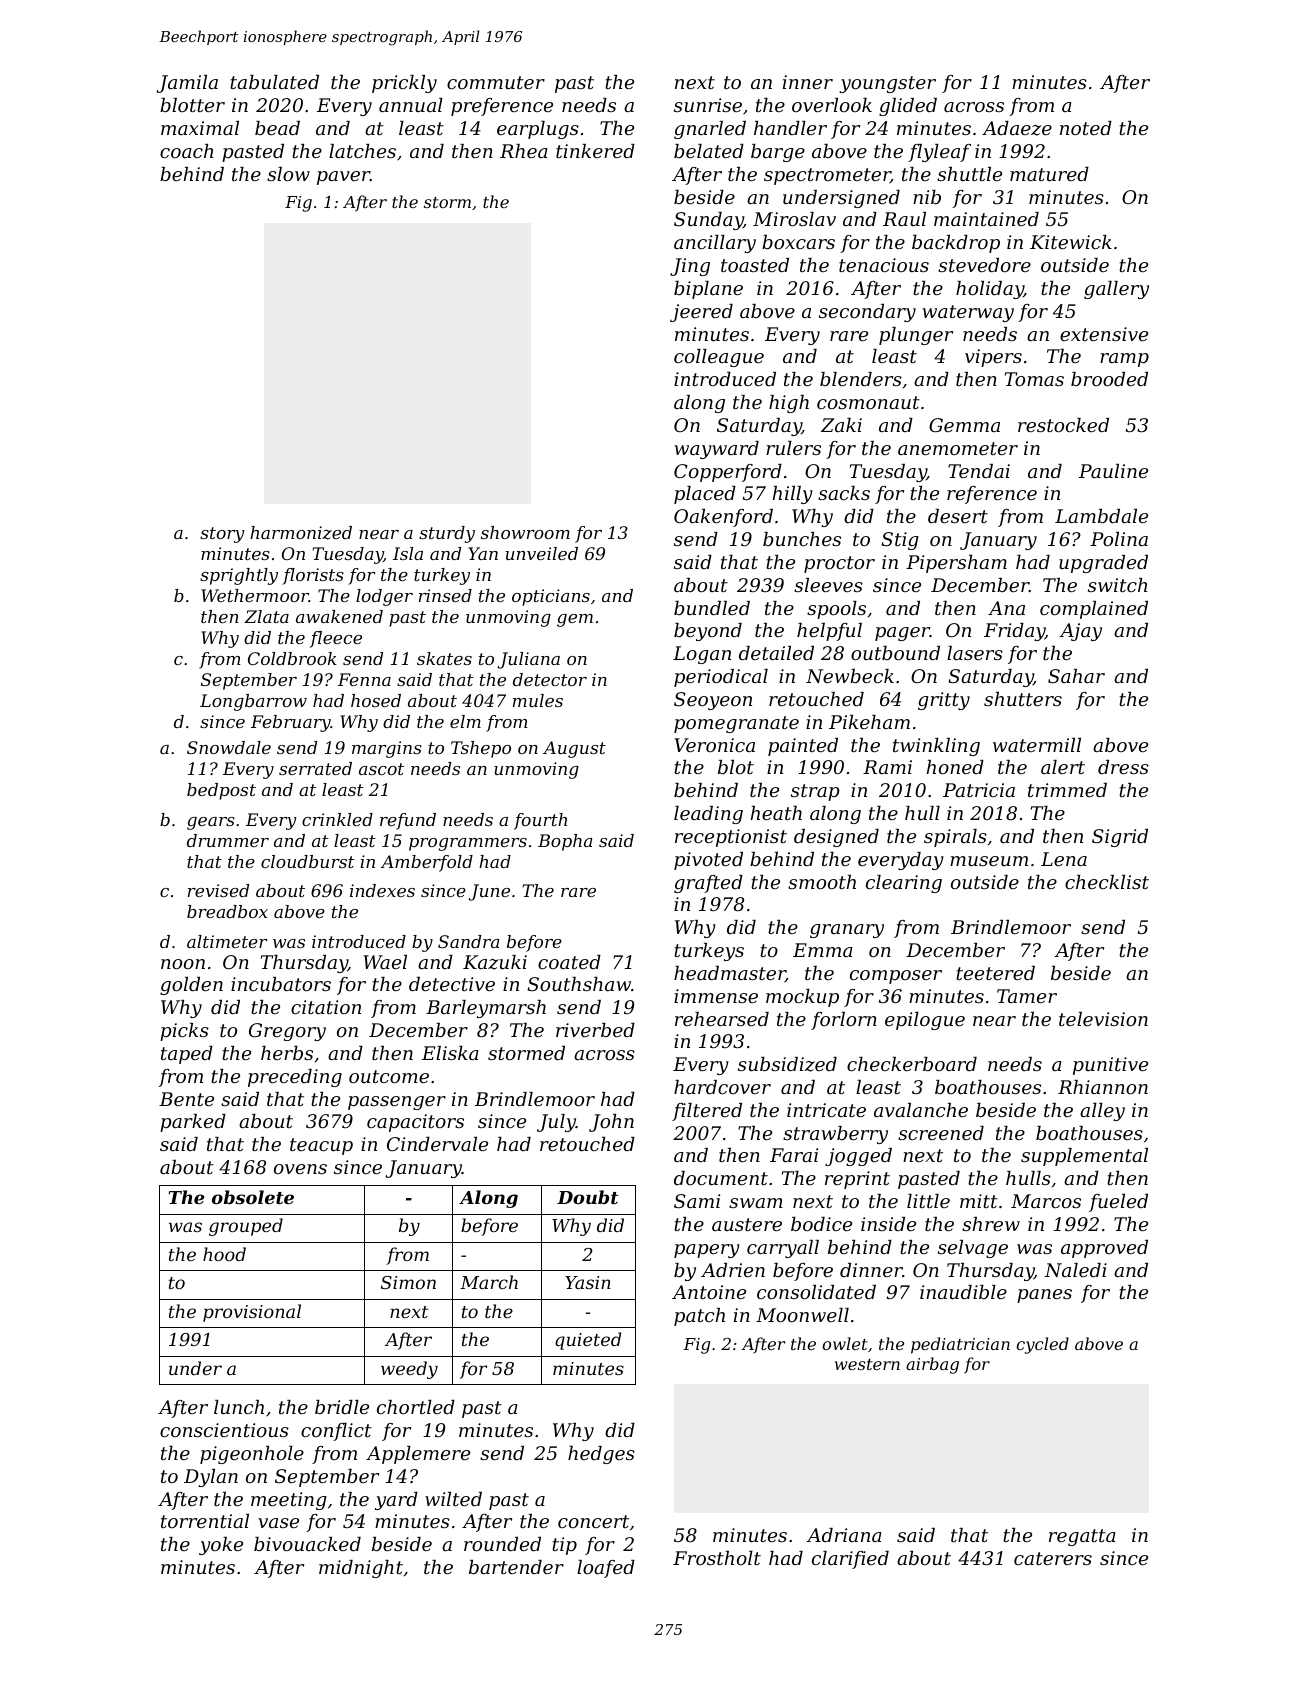 The width and height of the screenshot is (1309, 1694). Describe the element at coordinates (313, 576) in the screenshot. I see `florists` at that location.
